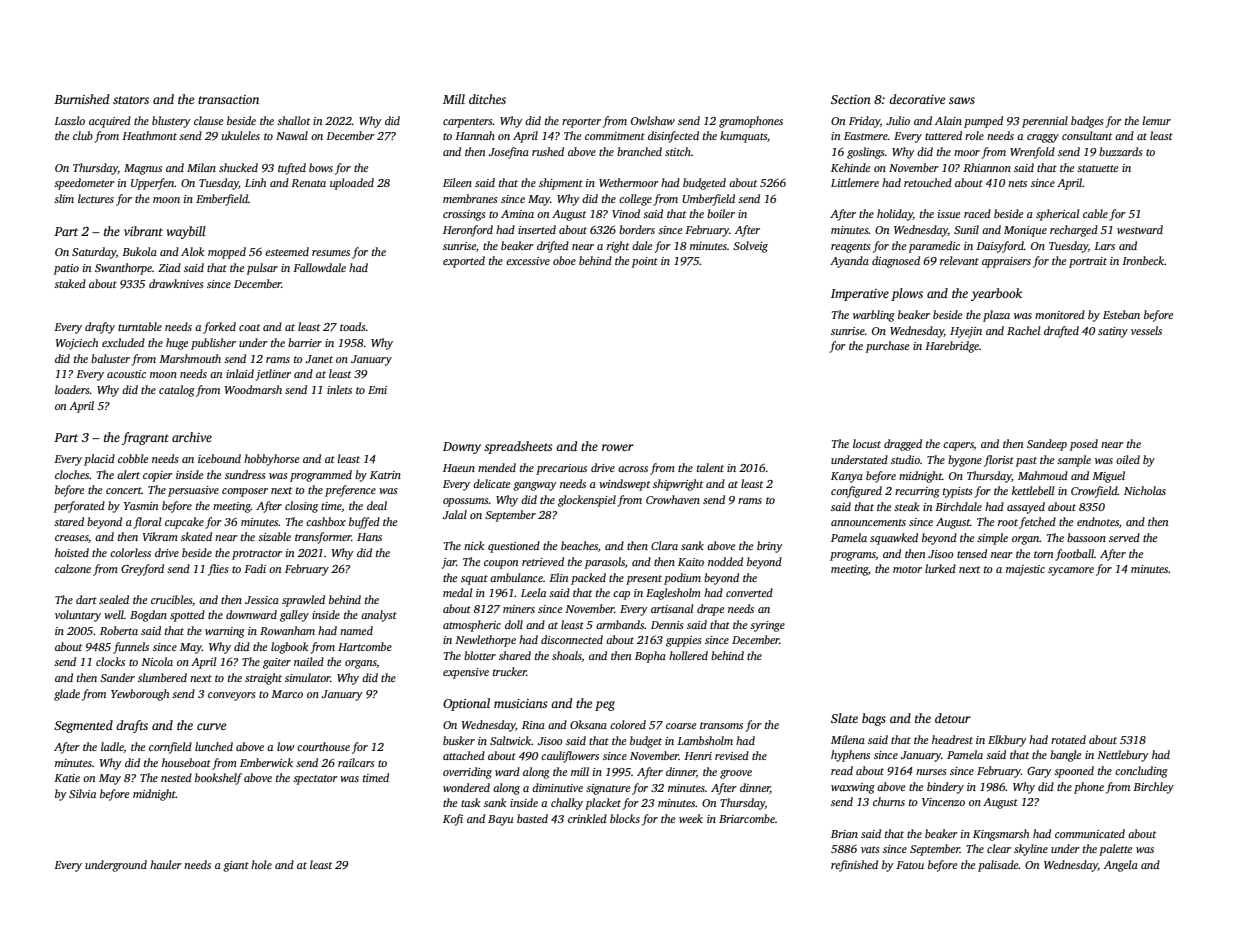  Describe the element at coordinates (618, 447) in the image. I see `rower` at that location.
